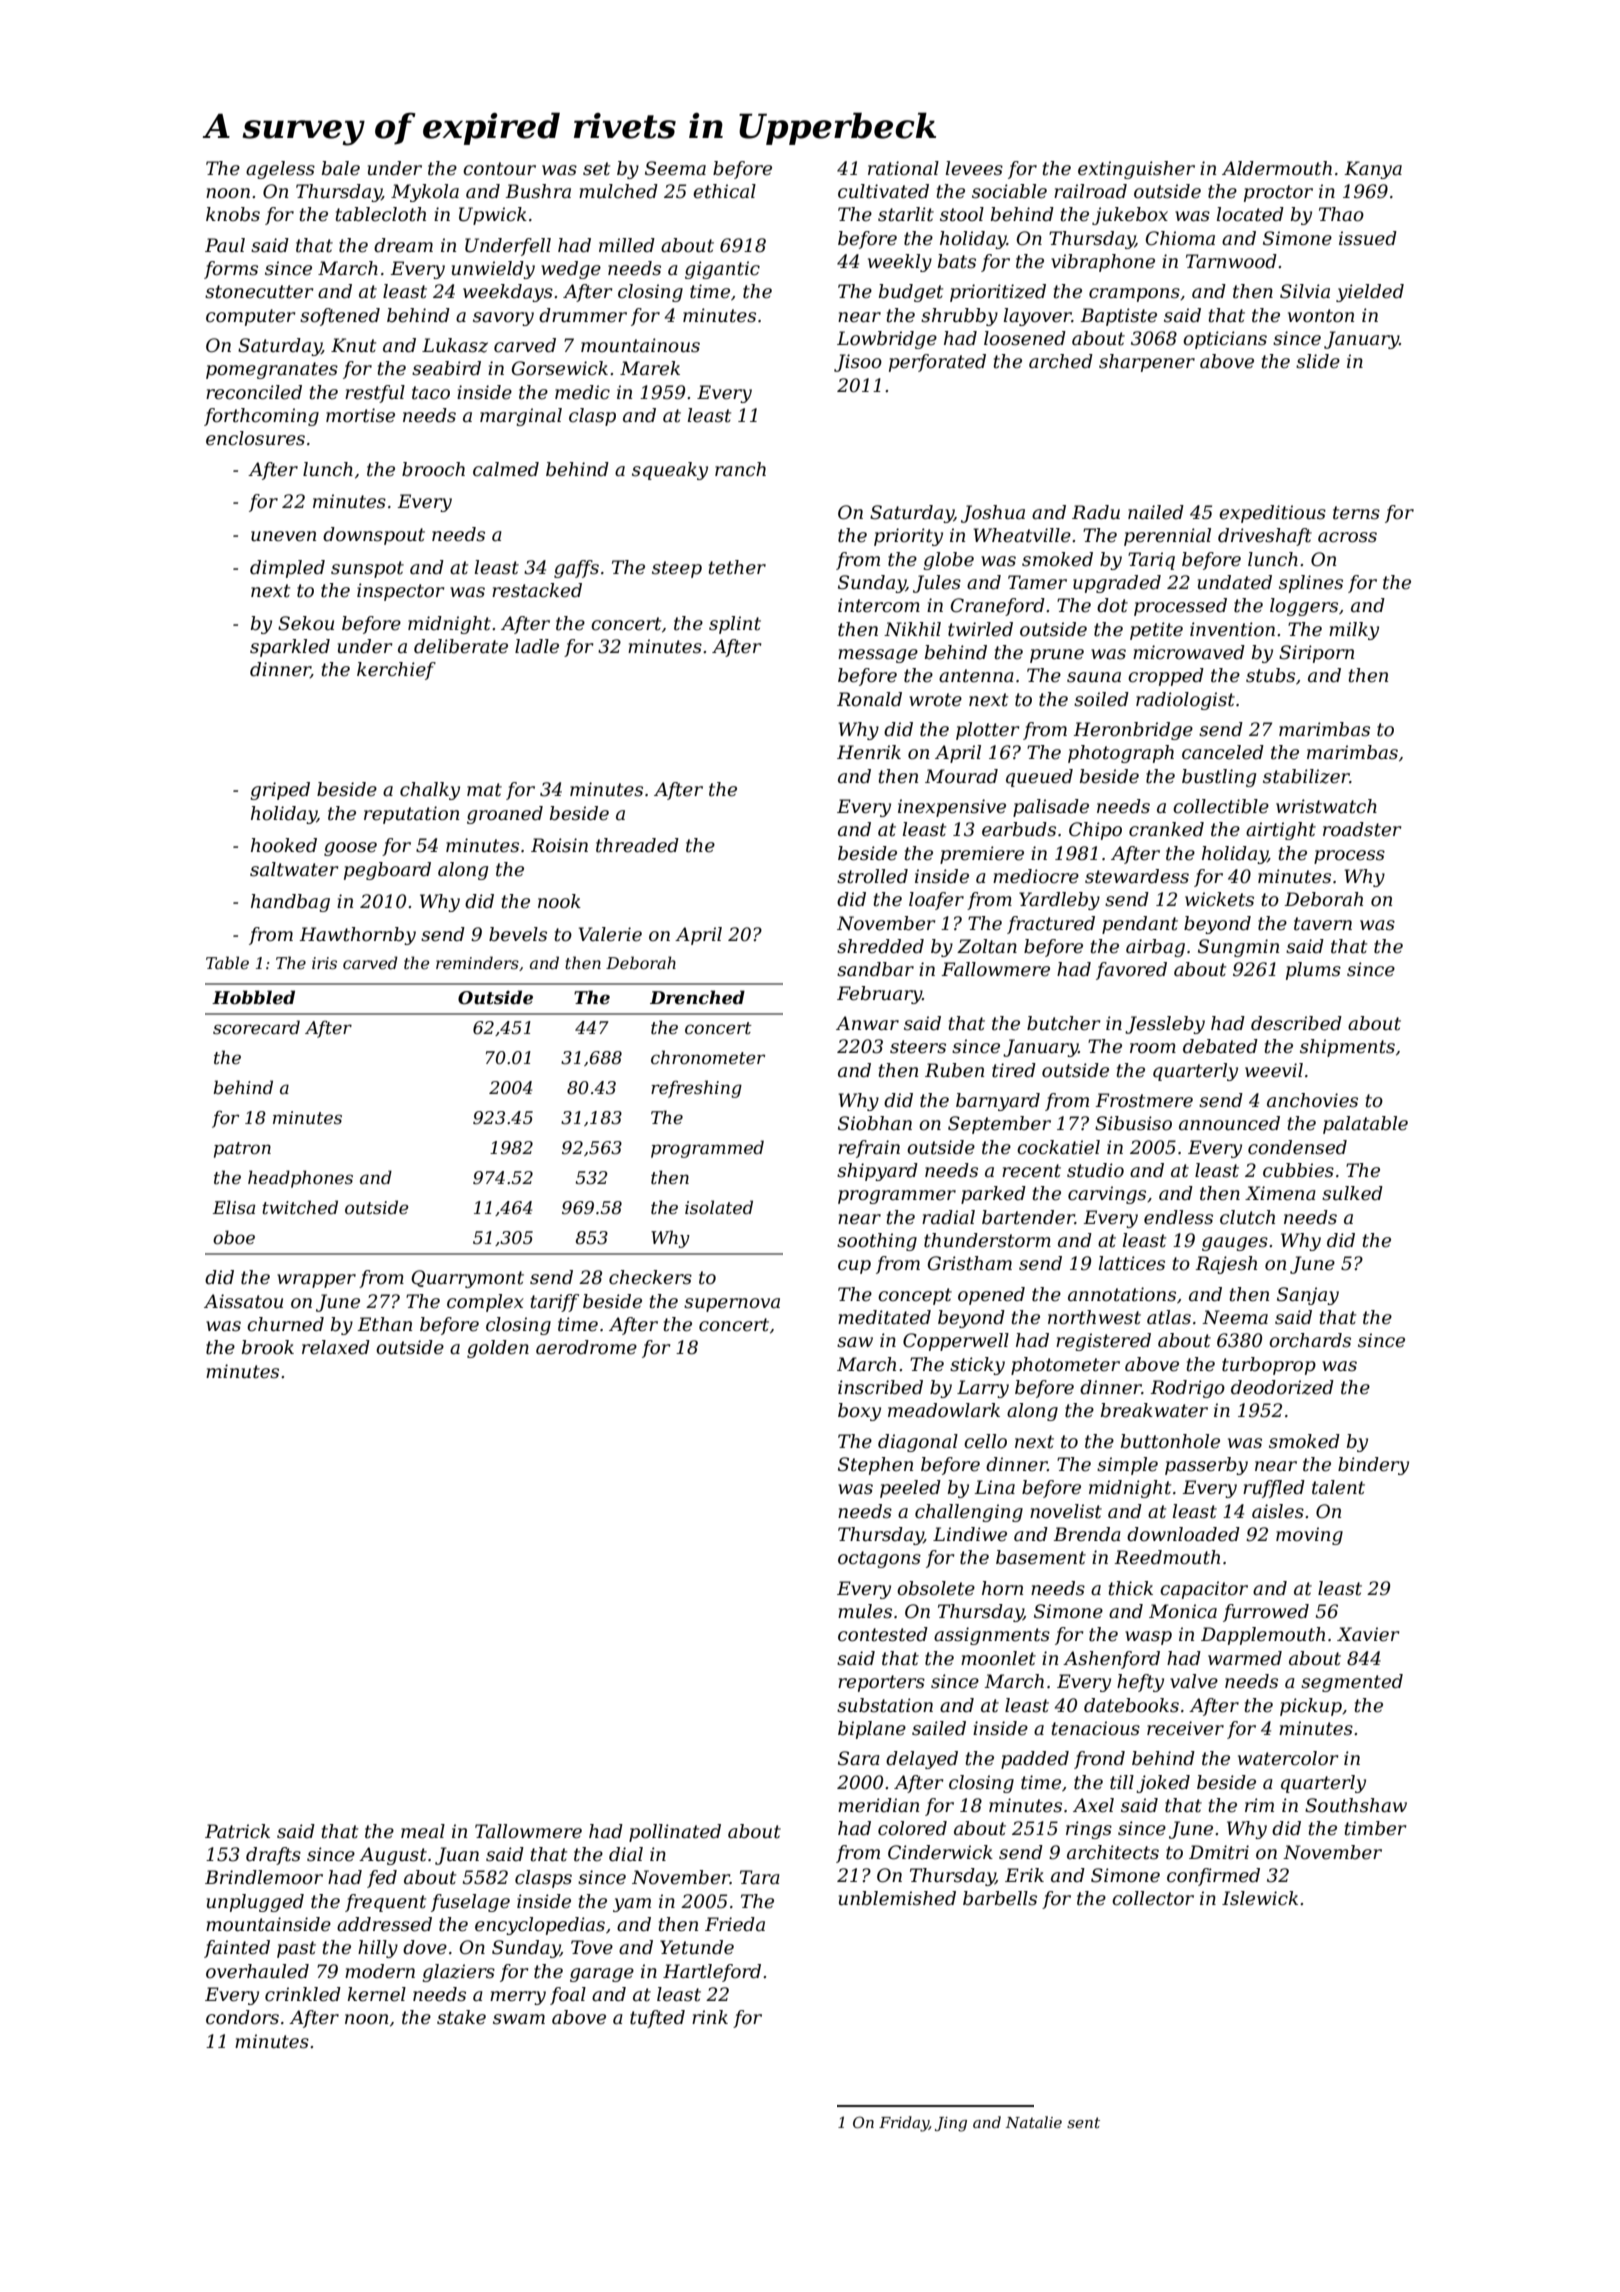  What do you see at coordinates (341, 168) in the screenshot?
I see `bale` at bounding box center [341, 168].
